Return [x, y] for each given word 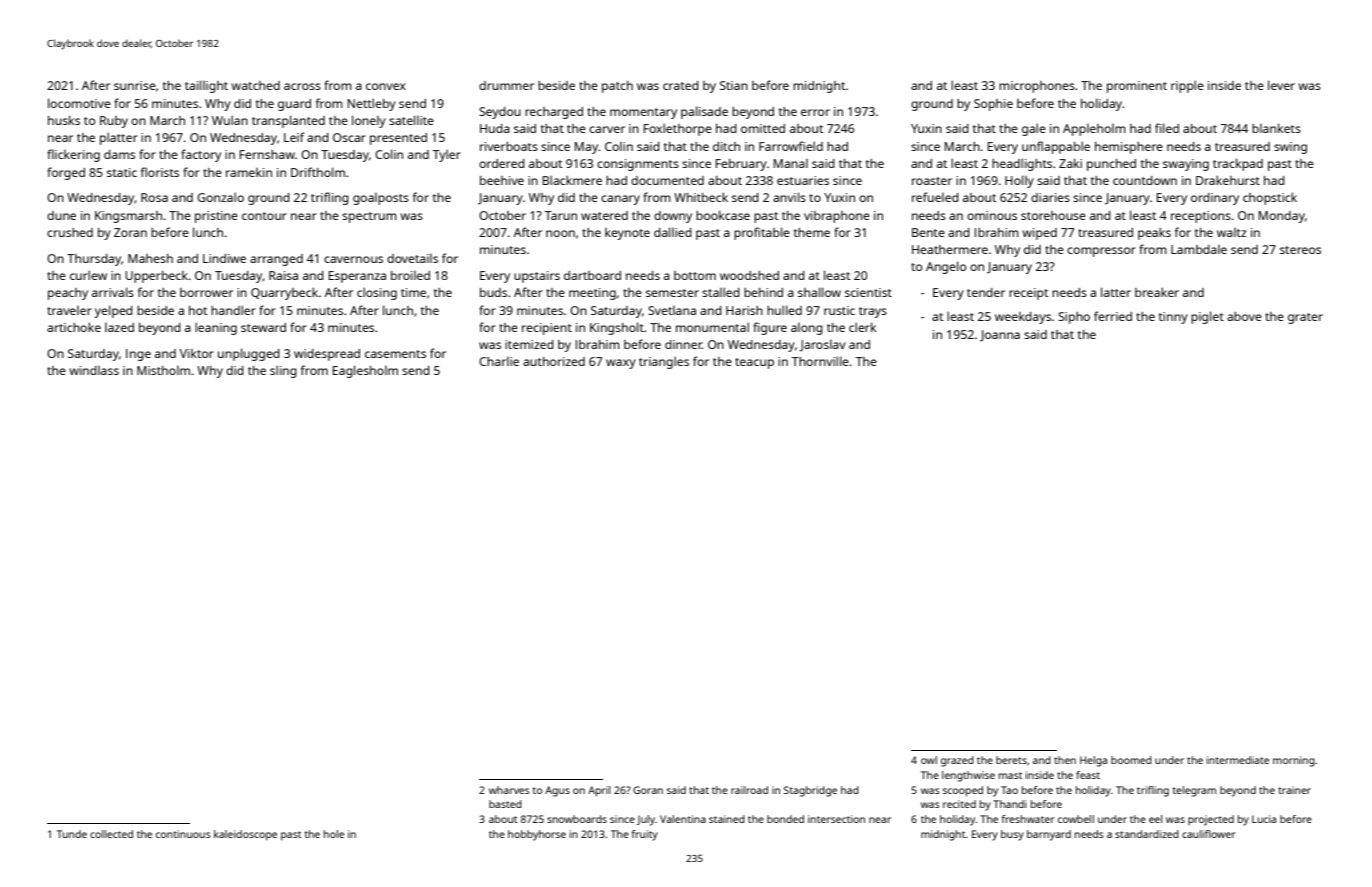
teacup [754, 363]
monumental [712, 327]
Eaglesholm [365, 371]
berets [1011, 760]
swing [1290, 148]
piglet [1207, 317]
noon [560, 233]
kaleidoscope [245, 835]
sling [283, 371]
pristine [216, 217]
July [646, 820]
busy [1012, 835]
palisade [704, 112]
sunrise [135, 85]
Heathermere [950, 249]
